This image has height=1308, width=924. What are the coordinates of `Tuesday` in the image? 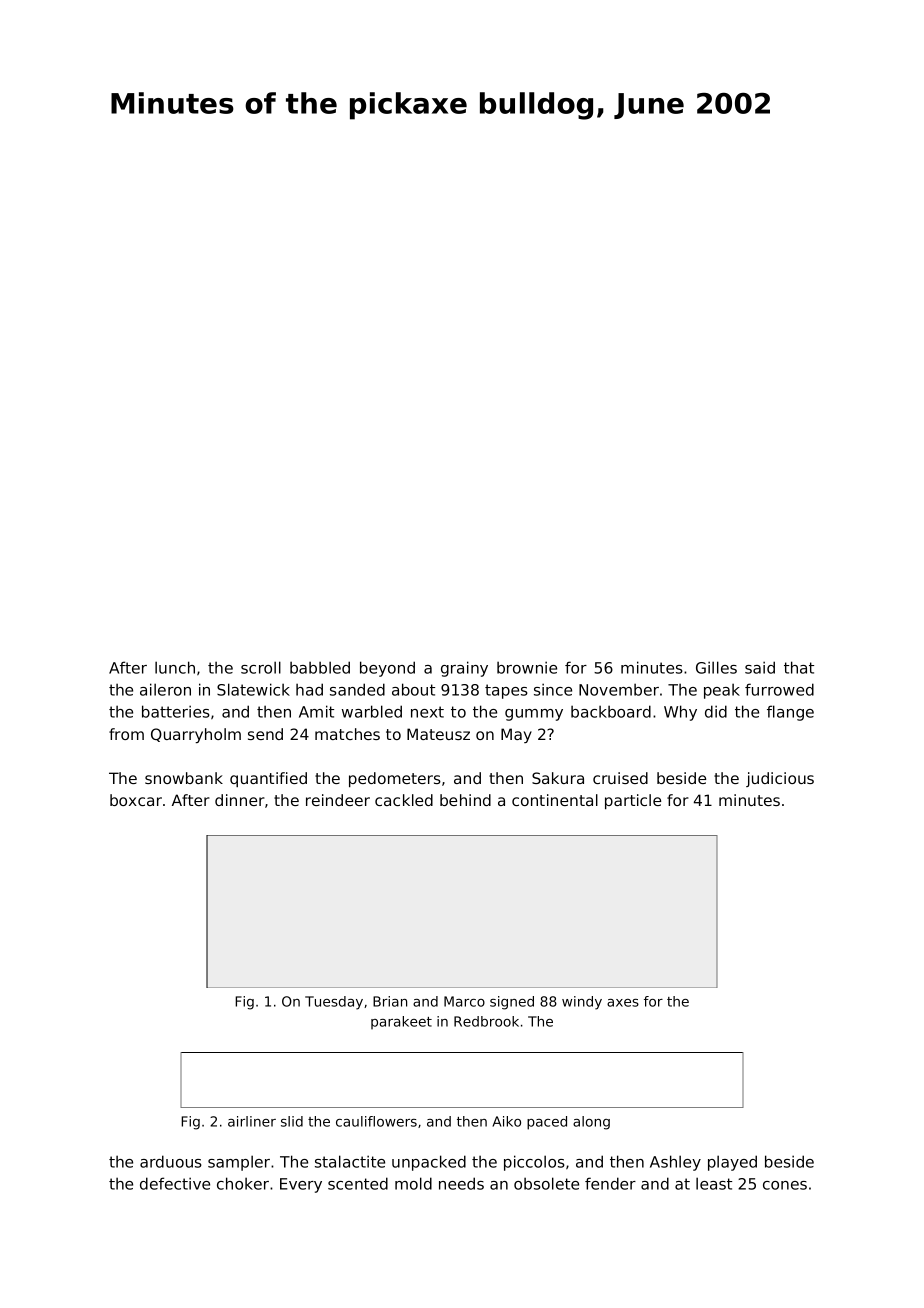 It's located at (334, 1003).
